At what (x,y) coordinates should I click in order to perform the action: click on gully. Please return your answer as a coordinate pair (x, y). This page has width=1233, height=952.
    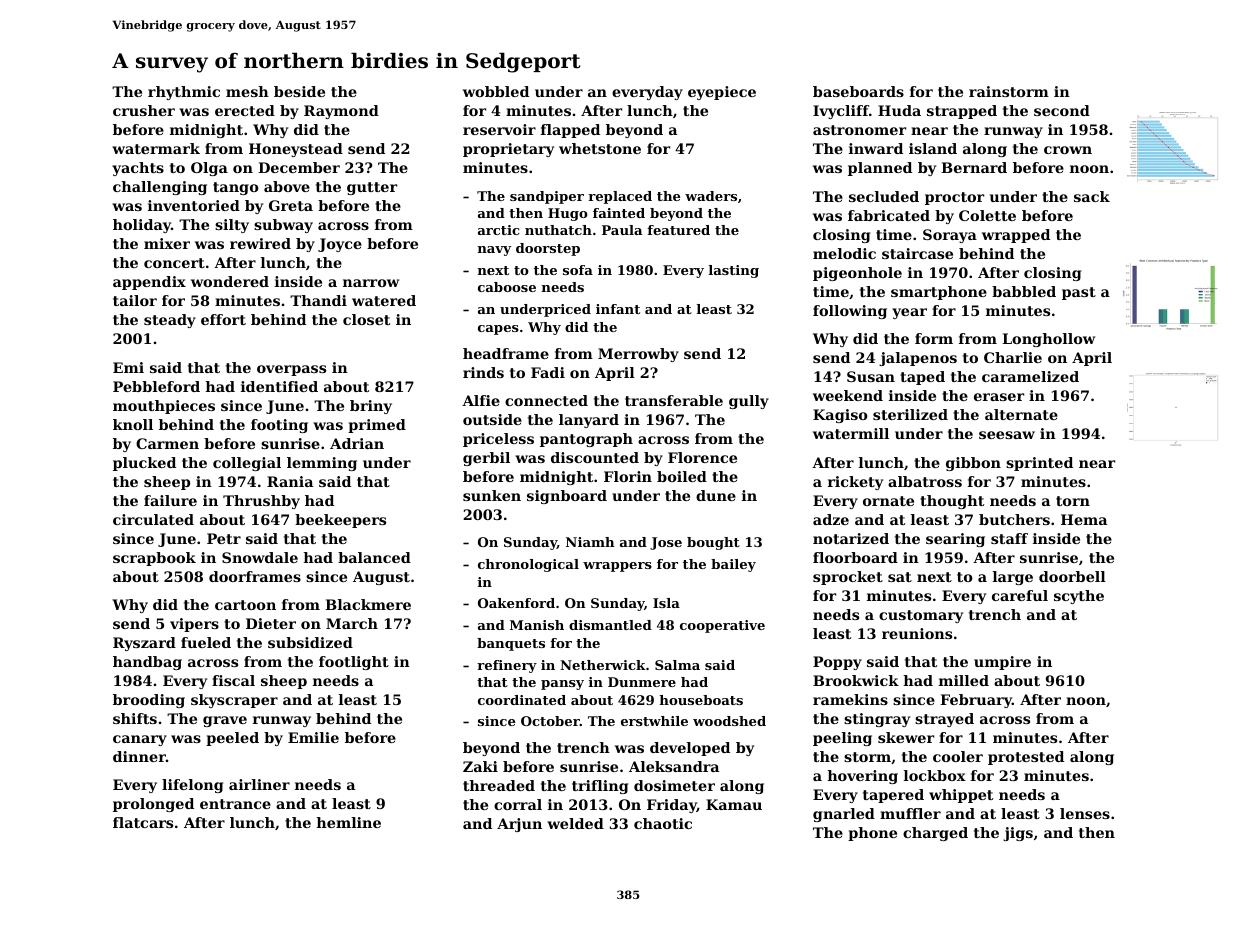
    Looking at the image, I should click on (749, 402).
